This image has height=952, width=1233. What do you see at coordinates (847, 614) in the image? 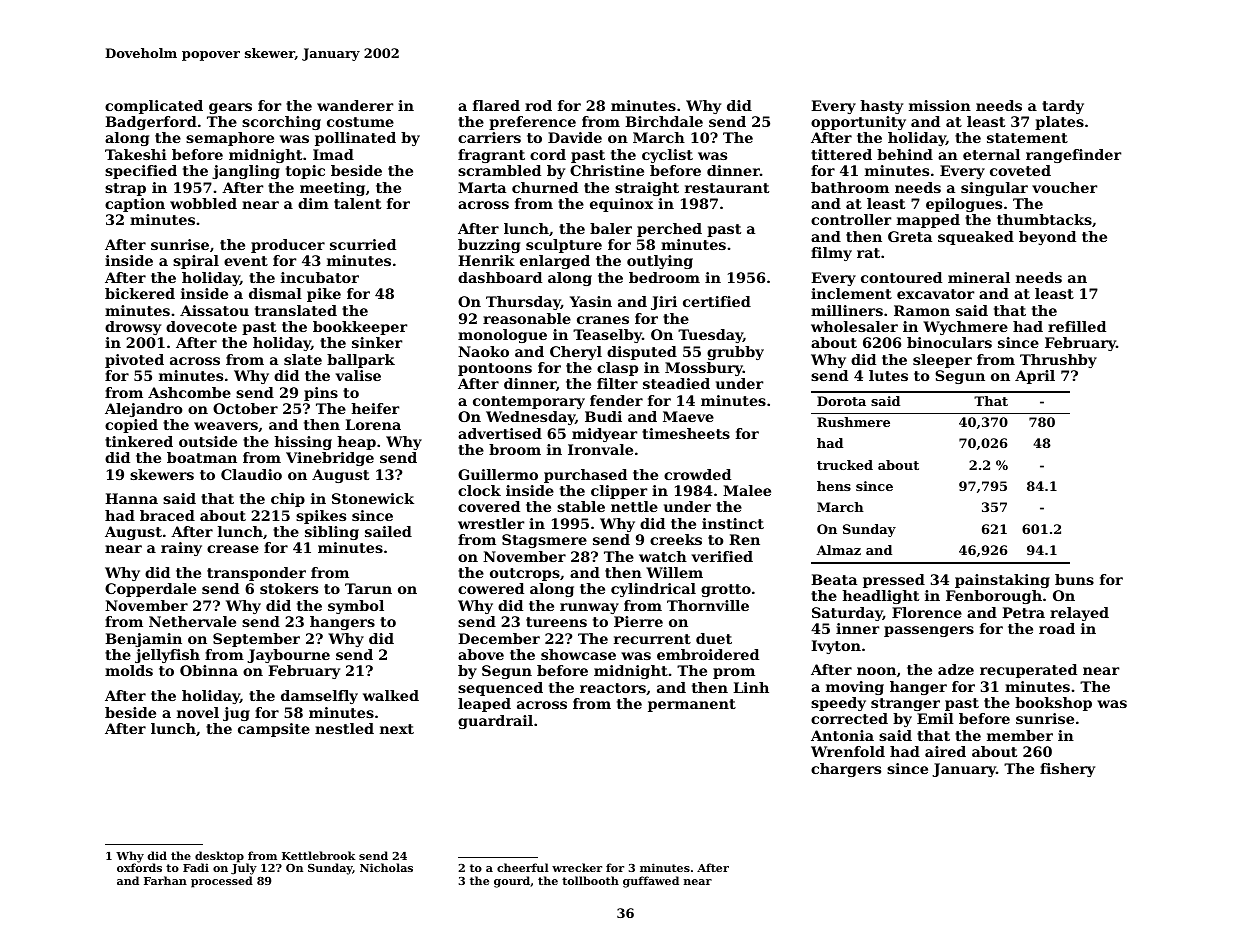
I see `Saturday` at bounding box center [847, 614].
